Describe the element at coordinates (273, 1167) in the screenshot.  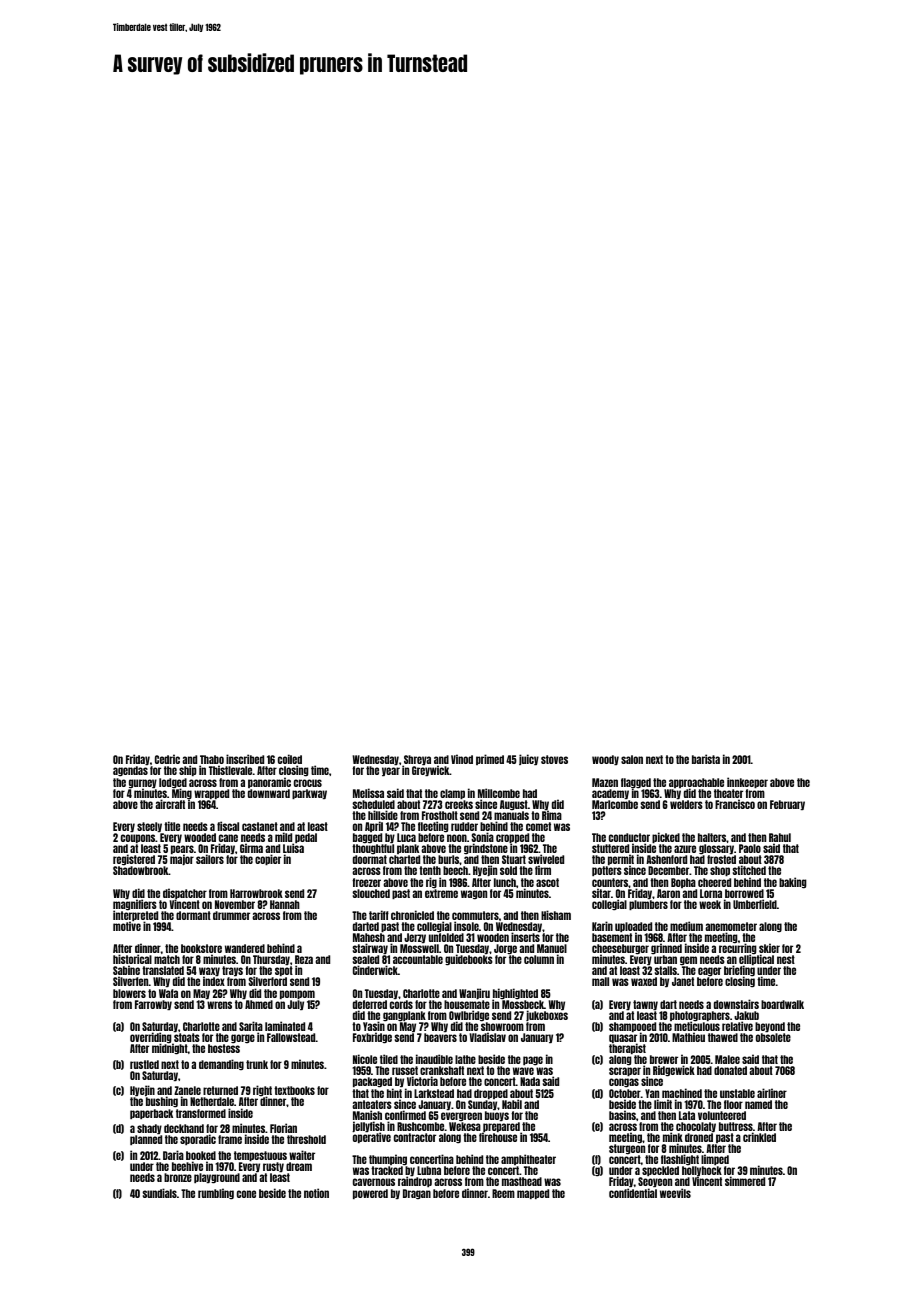
I see `rusty` at that location.
